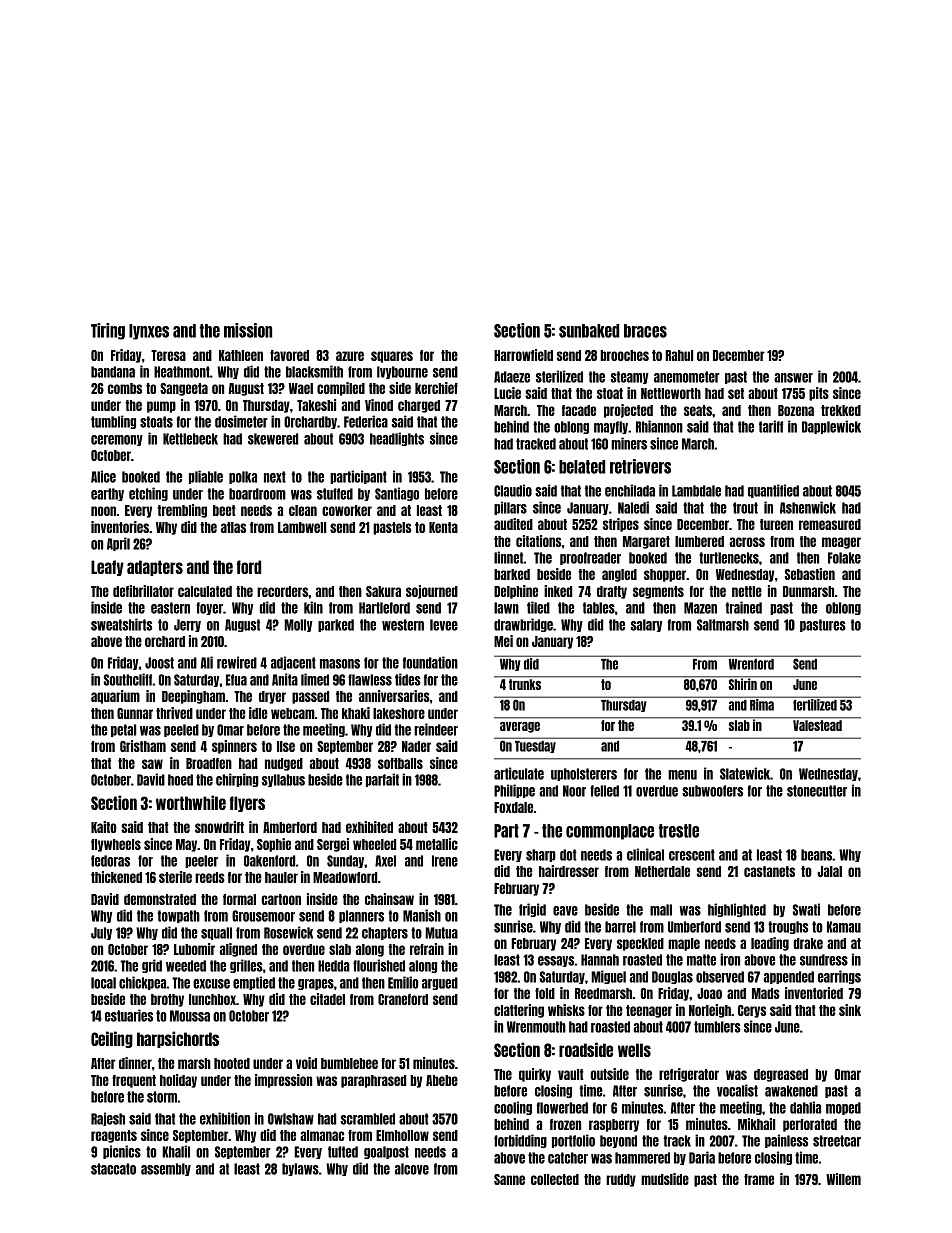 The width and height of the screenshot is (952, 1233). What do you see at coordinates (645, 331) in the screenshot?
I see `braces` at bounding box center [645, 331].
